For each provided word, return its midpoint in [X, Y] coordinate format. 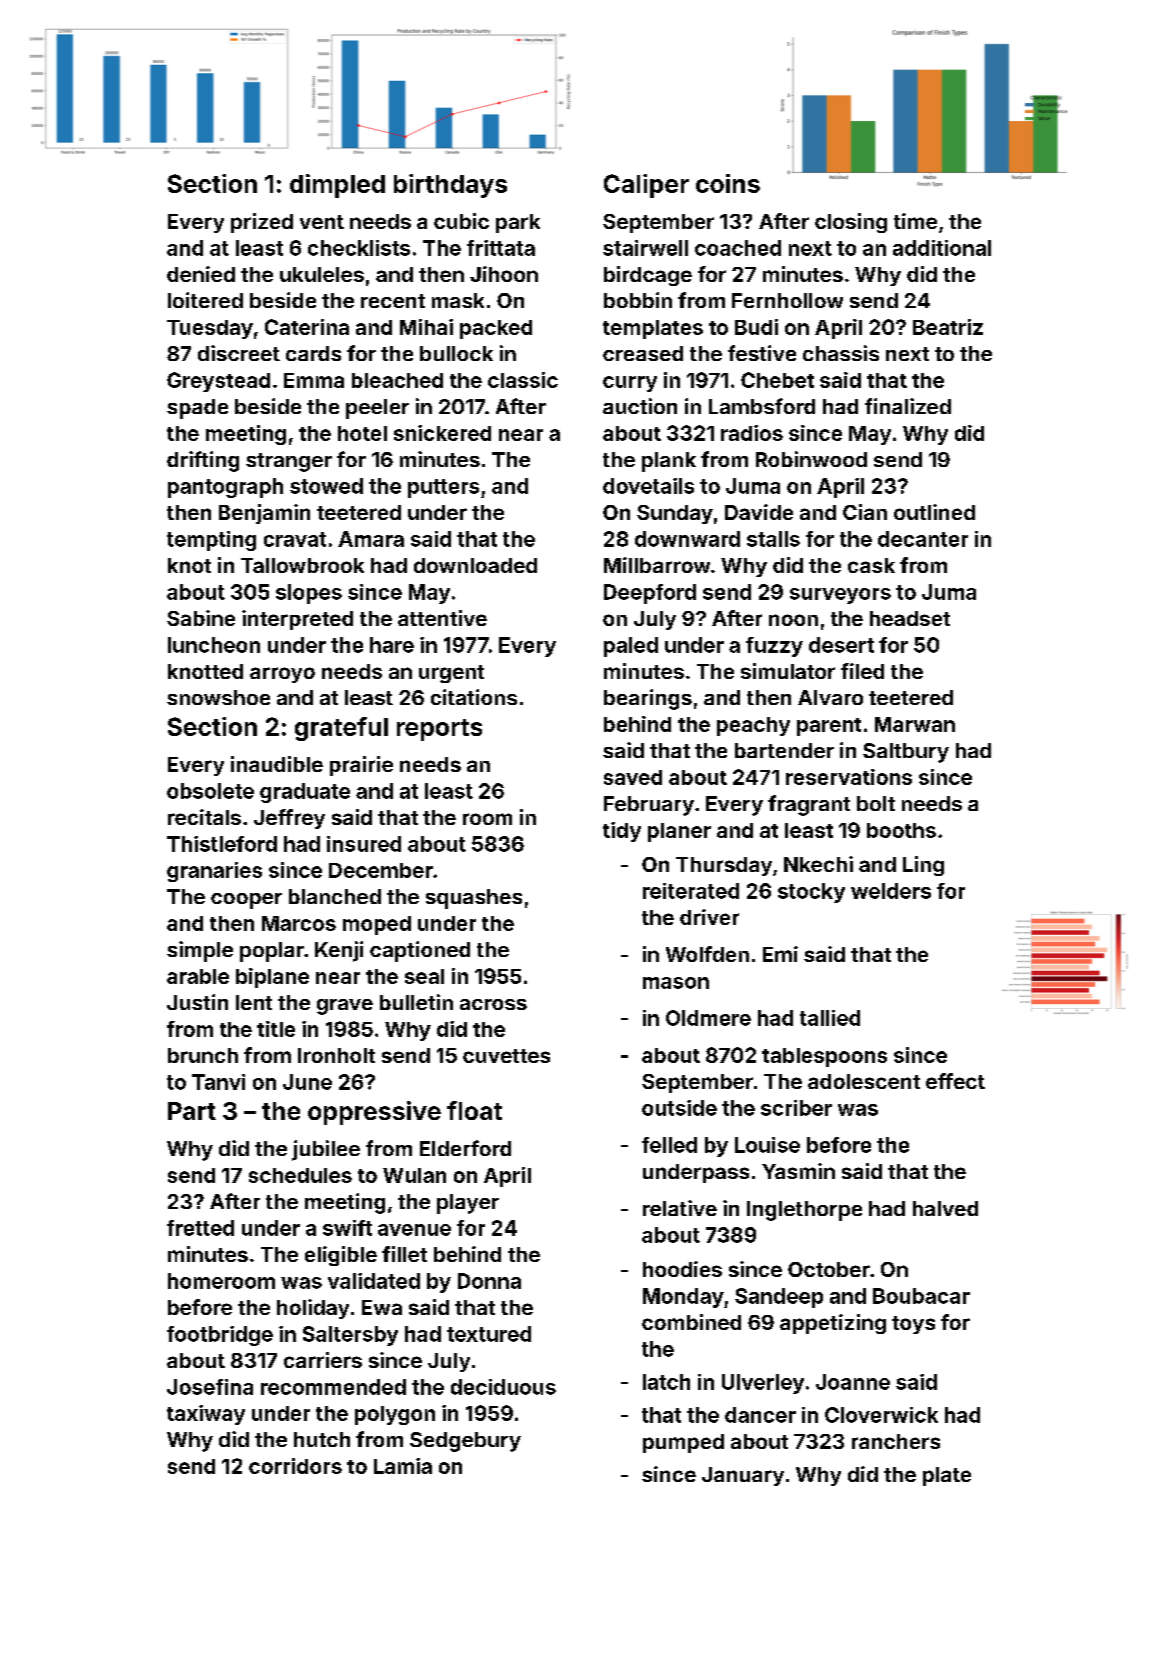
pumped [683, 1443]
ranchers [896, 1441]
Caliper [646, 186]
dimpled [337, 186]
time [915, 221]
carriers [323, 1360]
